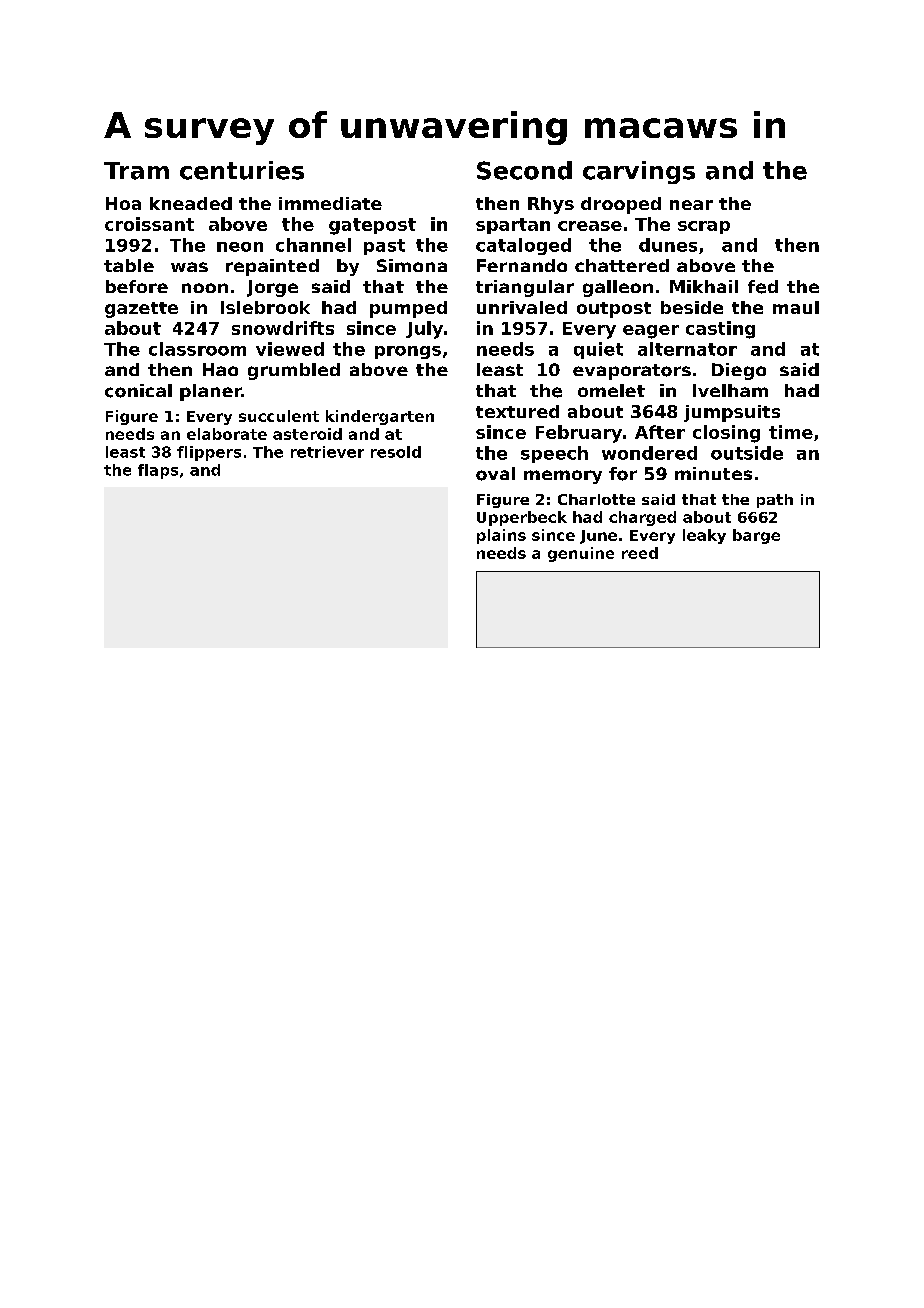 The width and height of the image is (924, 1308). I want to click on centuries, so click(242, 170).
